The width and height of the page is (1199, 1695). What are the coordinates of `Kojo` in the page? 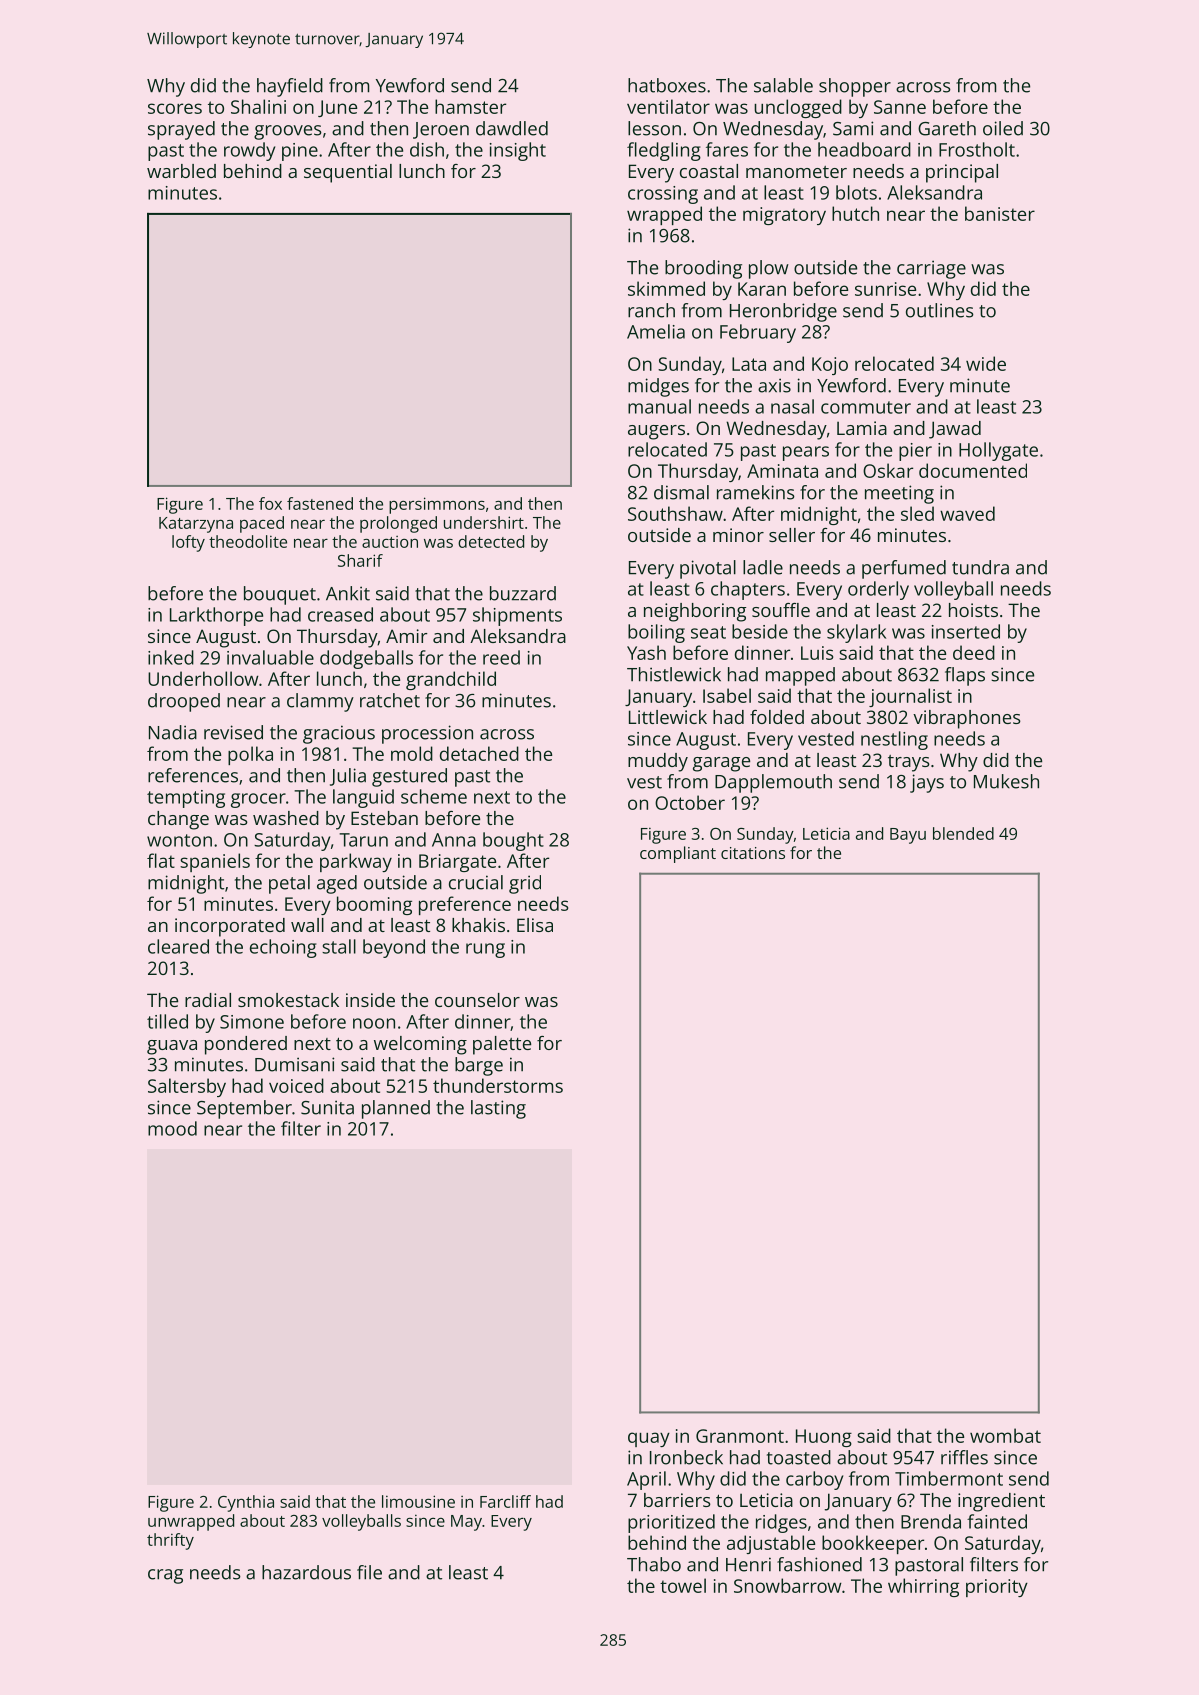 It's located at (830, 366).
